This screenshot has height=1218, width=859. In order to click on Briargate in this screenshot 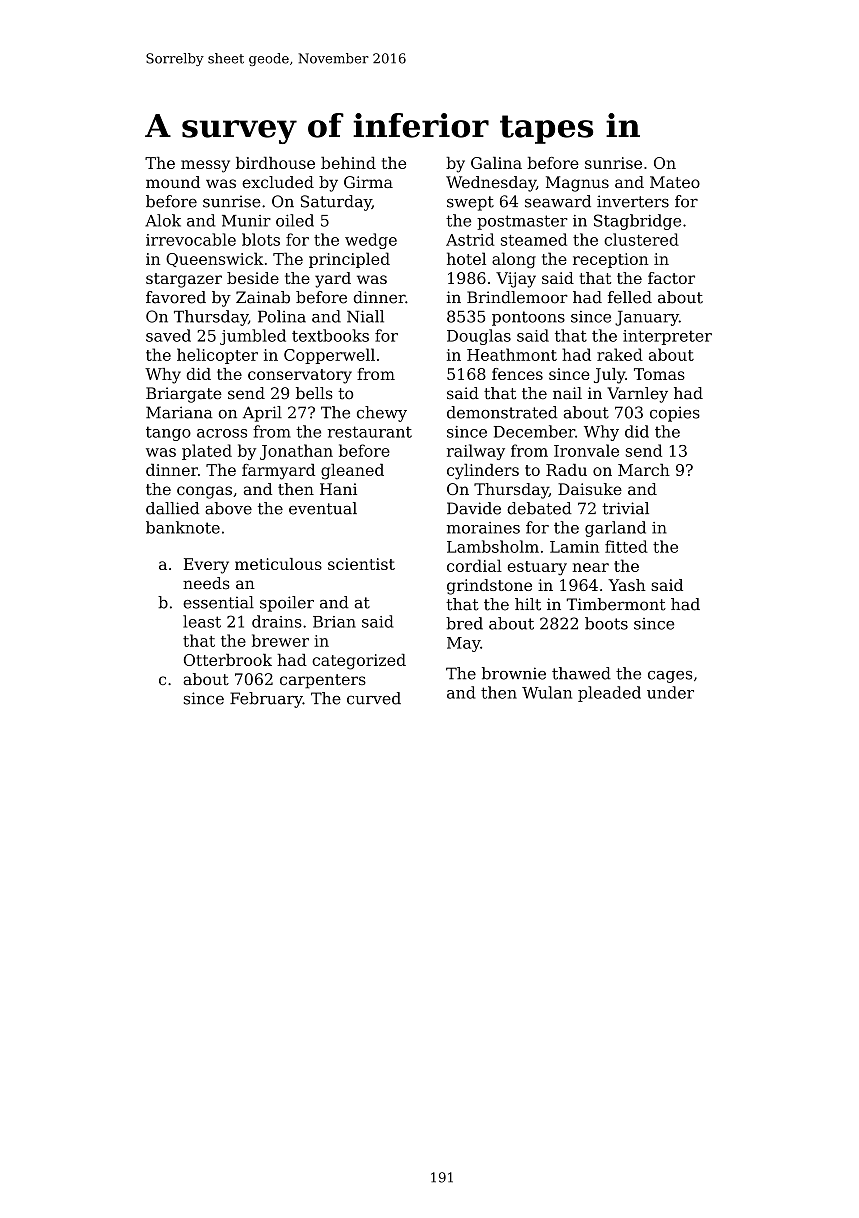, I will do `click(184, 395)`.
